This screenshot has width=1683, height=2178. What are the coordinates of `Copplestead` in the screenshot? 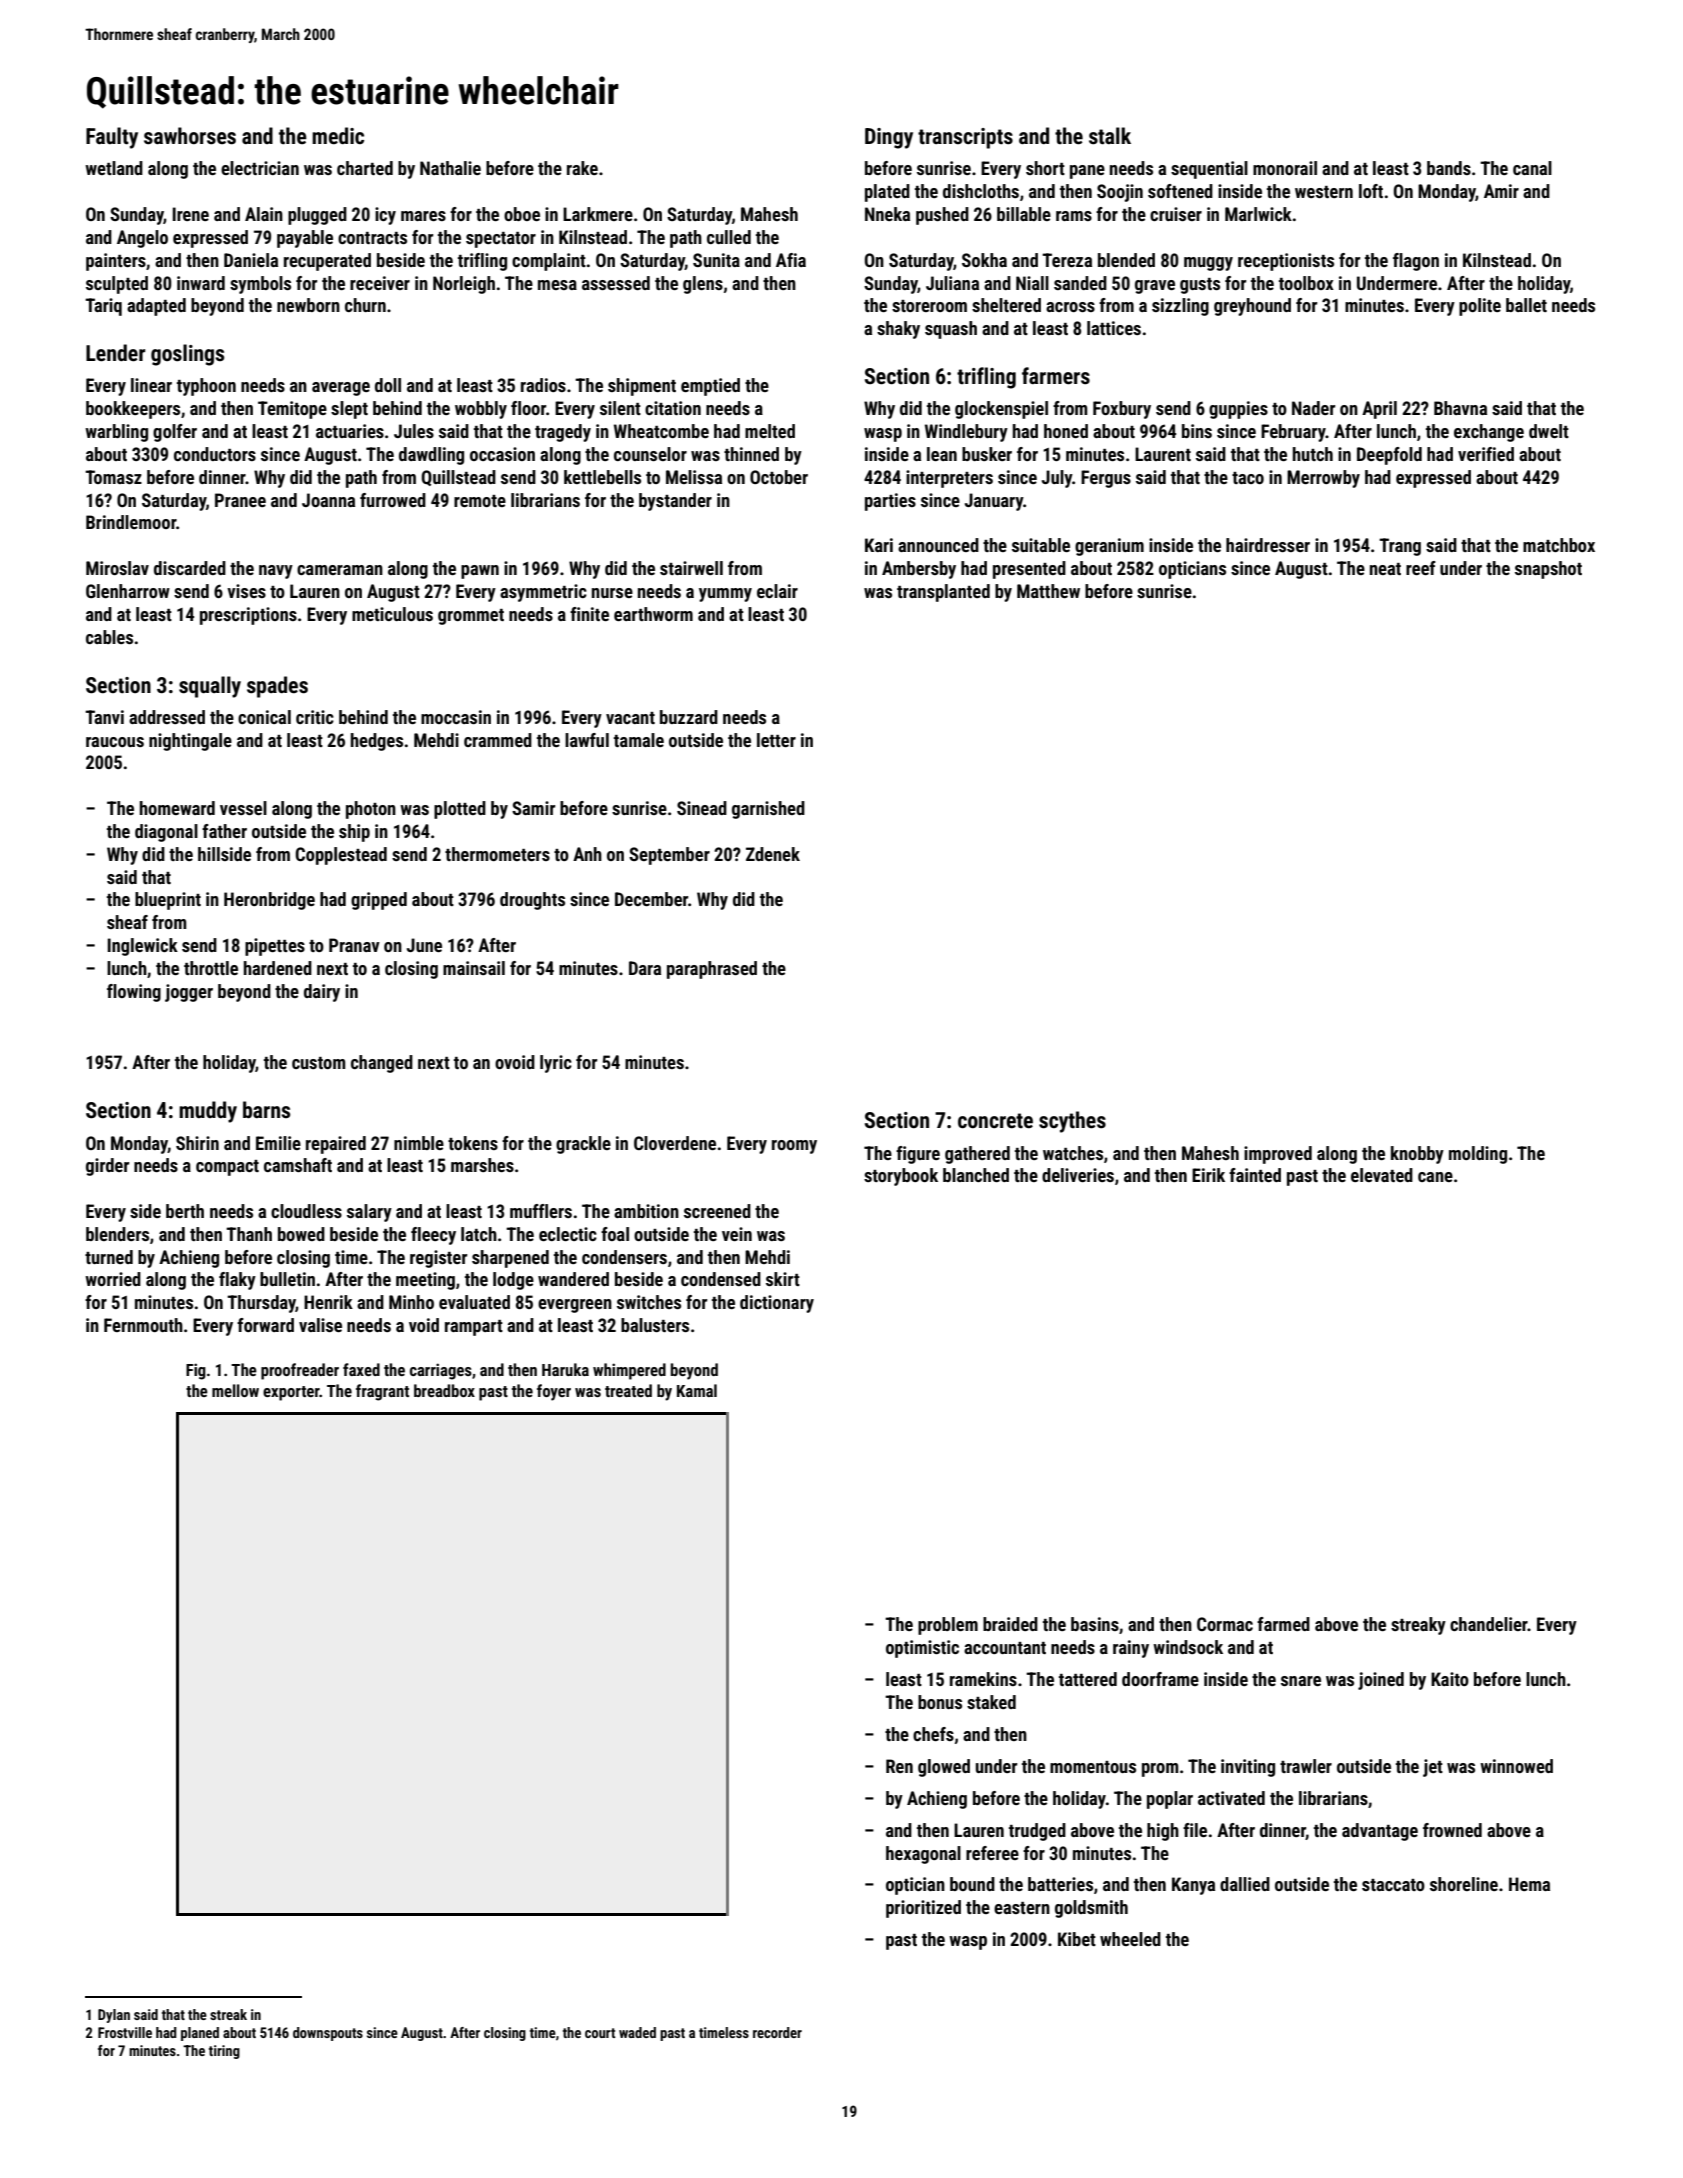 It's located at (341, 856).
